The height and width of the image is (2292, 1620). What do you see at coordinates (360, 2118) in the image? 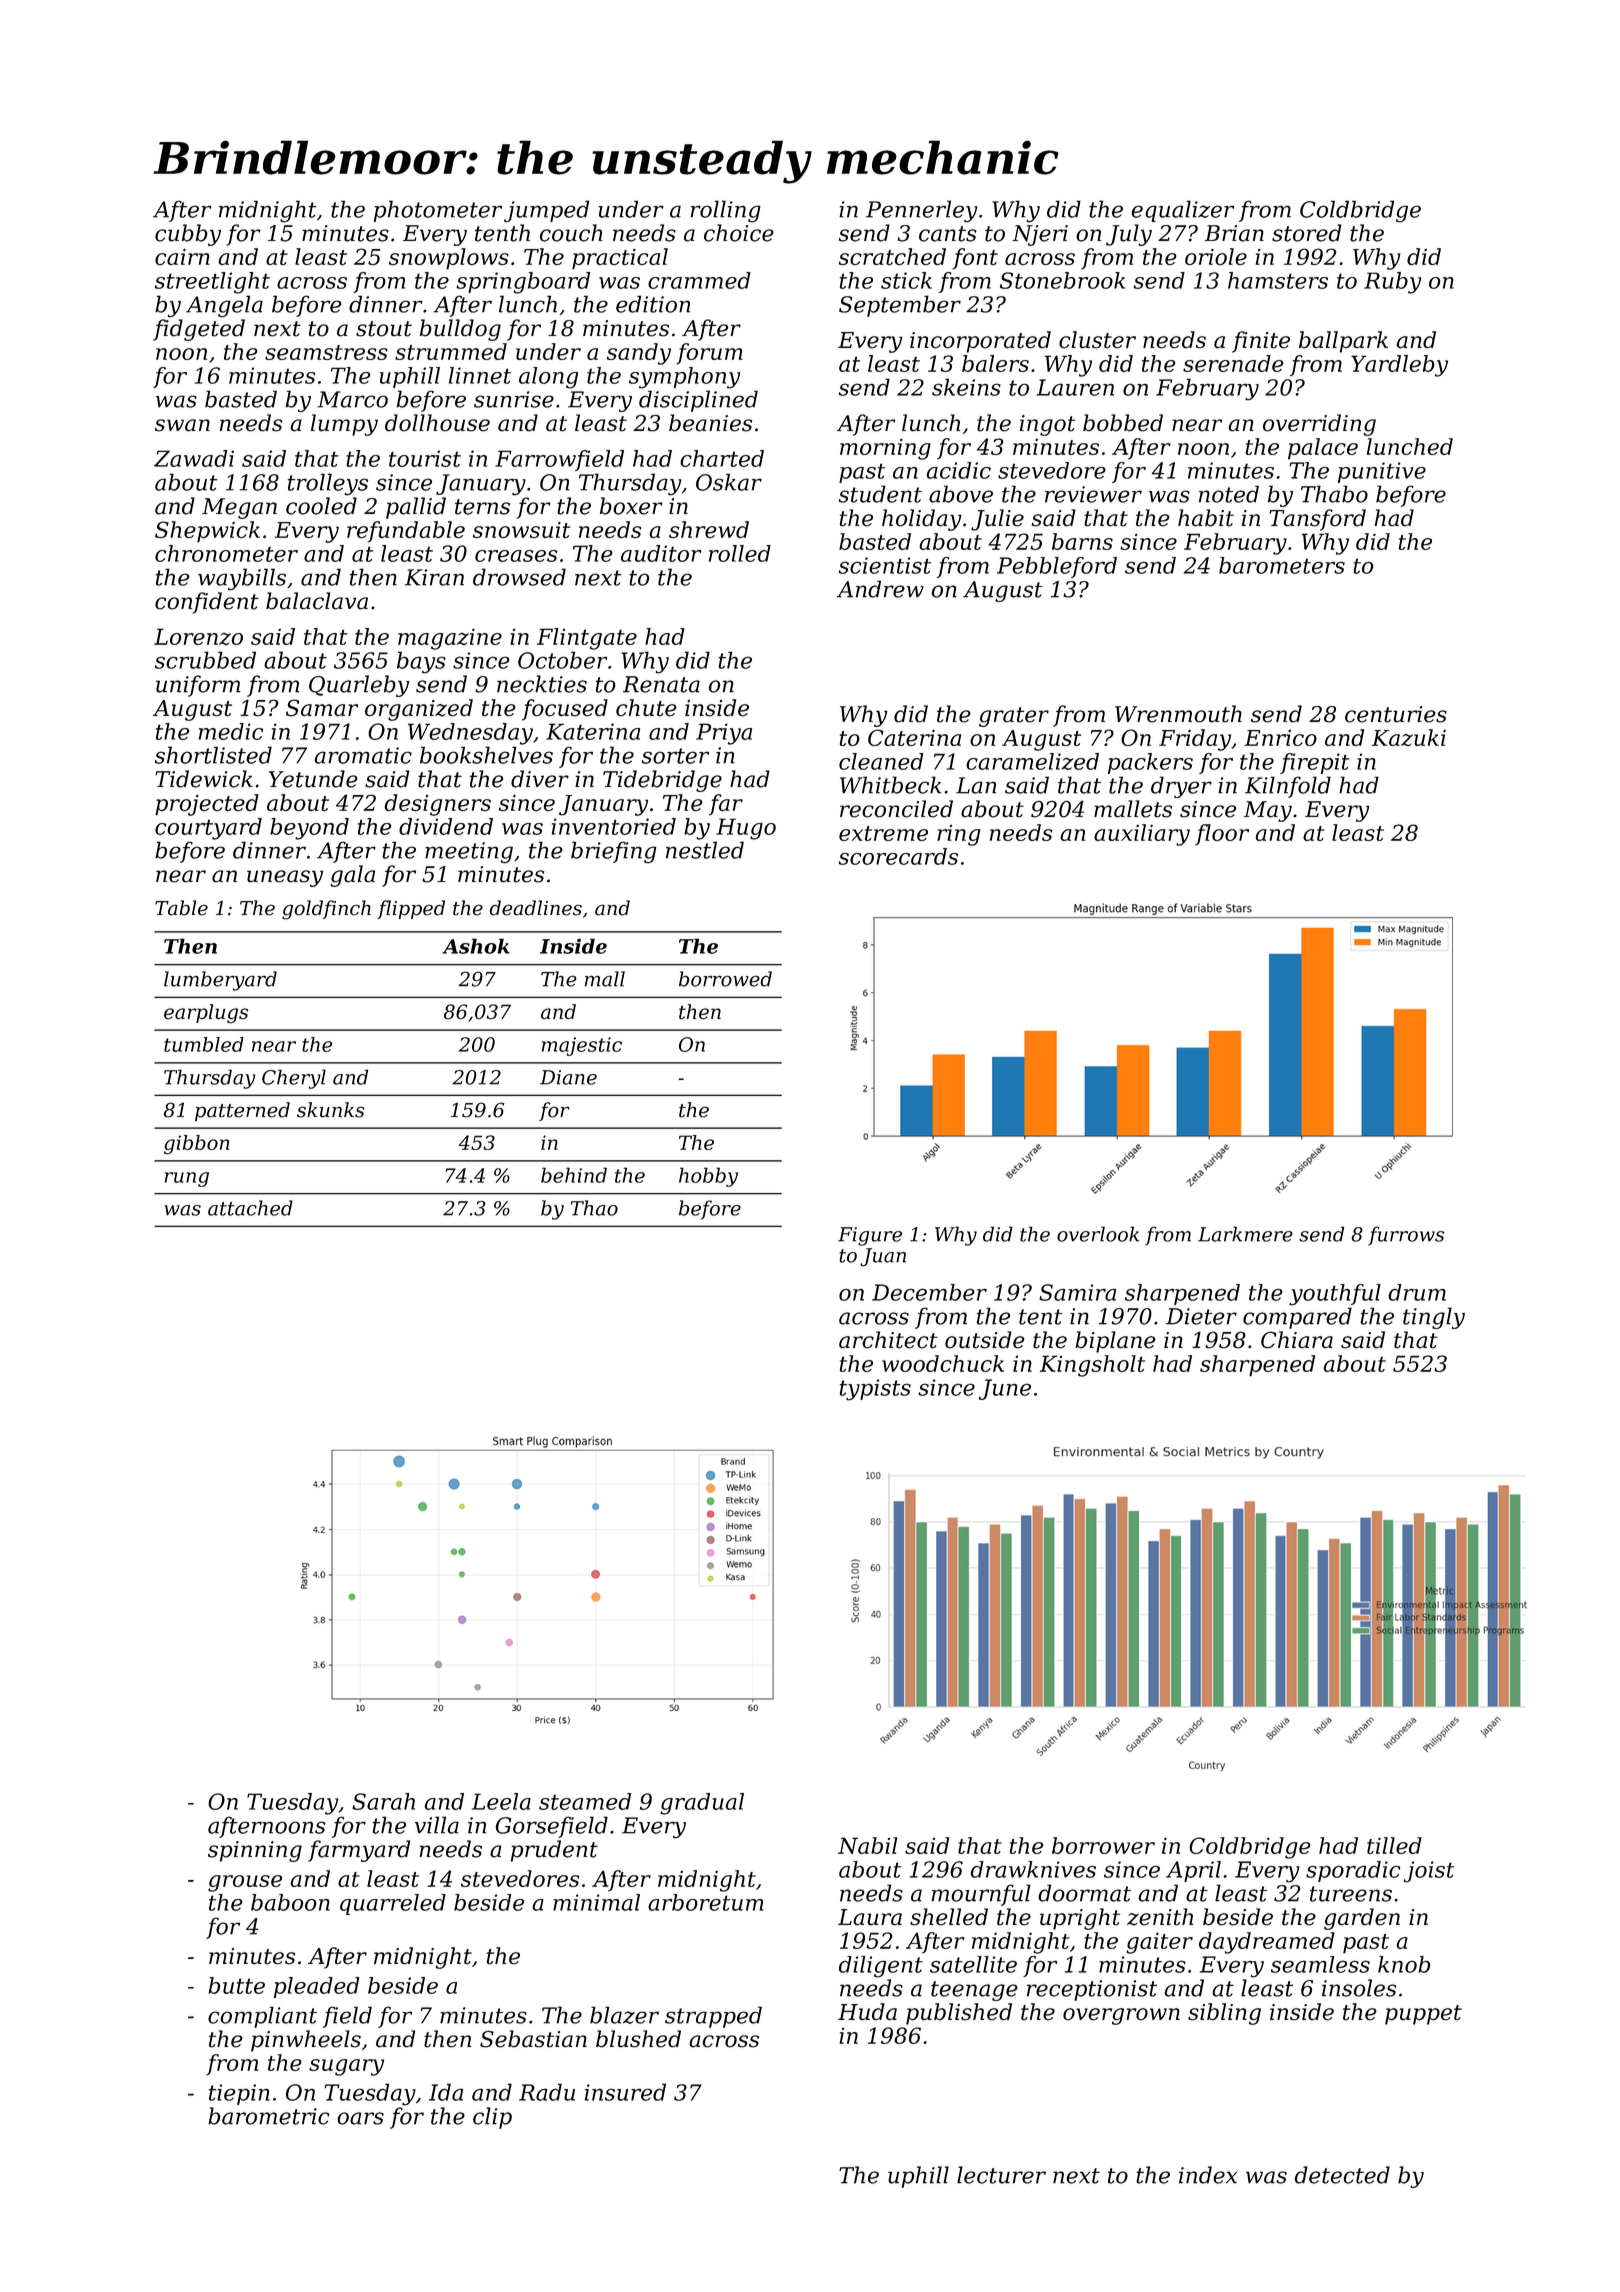
I see `oars` at bounding box center [360, 2118].
